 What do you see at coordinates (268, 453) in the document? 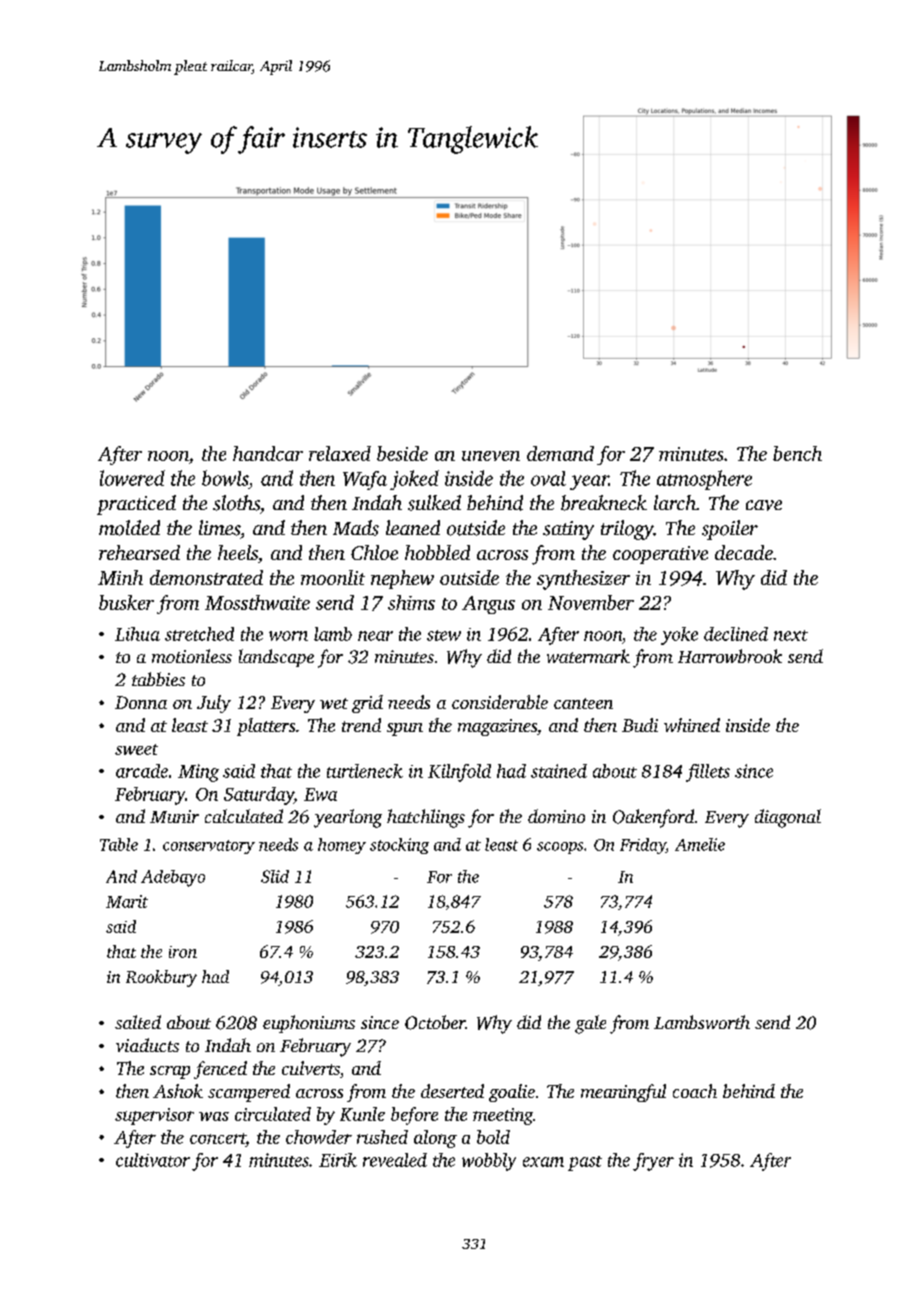
I see `handcar` at bounding box center [268, 453].
